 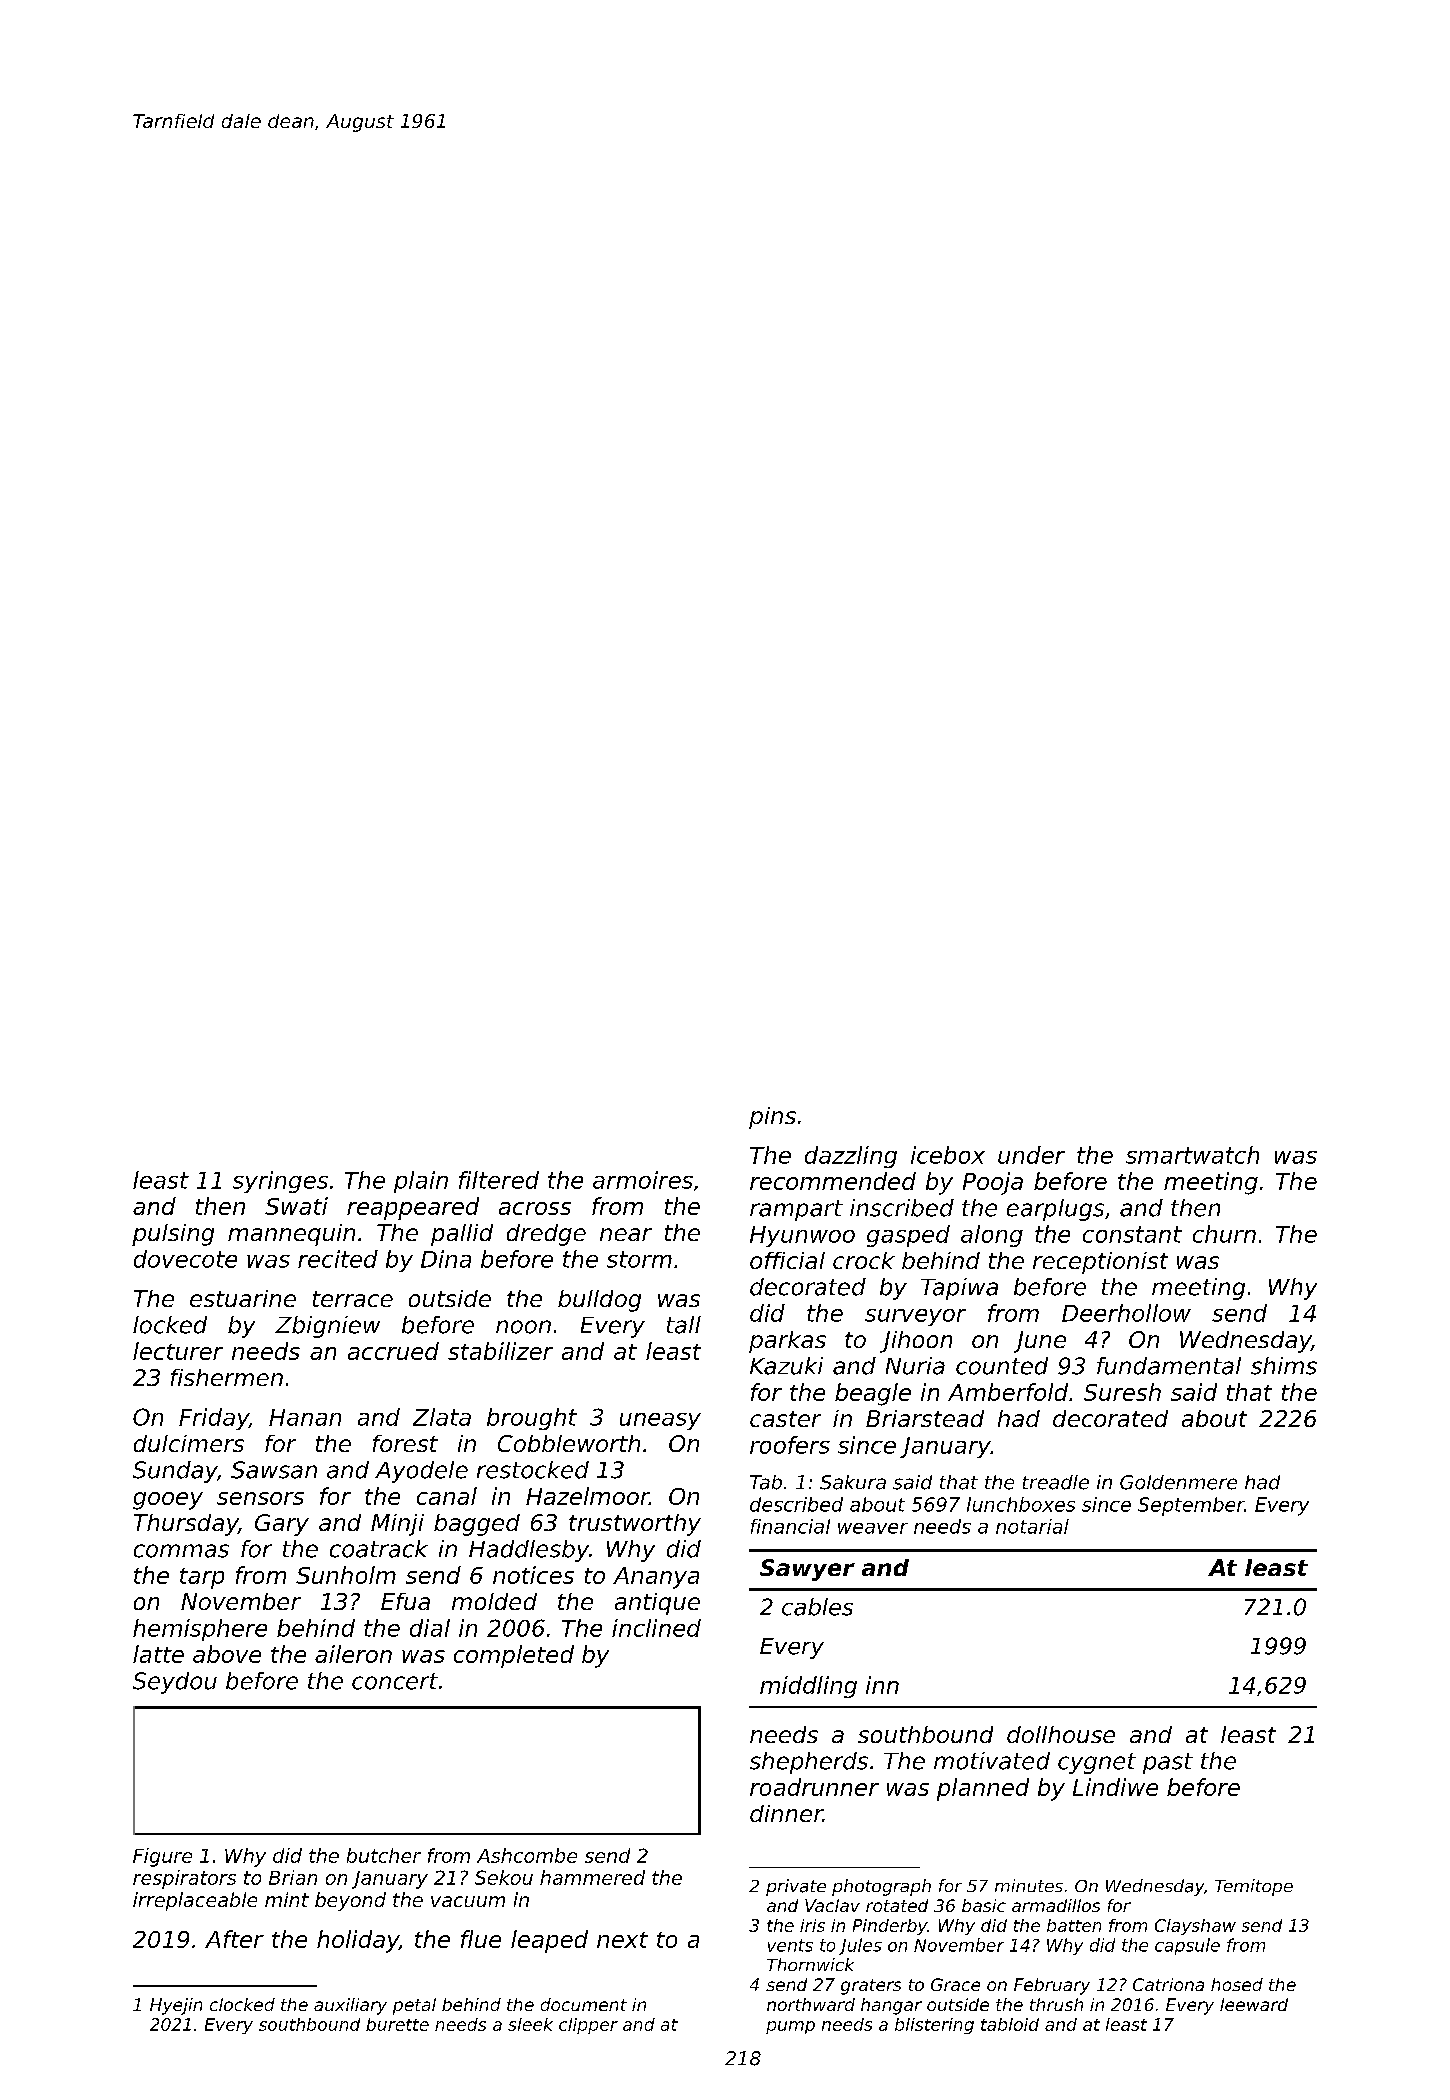 What do you see at coordinates (817, 1607) in the document?
I see `cables` at bounding box center [817, 1607].
